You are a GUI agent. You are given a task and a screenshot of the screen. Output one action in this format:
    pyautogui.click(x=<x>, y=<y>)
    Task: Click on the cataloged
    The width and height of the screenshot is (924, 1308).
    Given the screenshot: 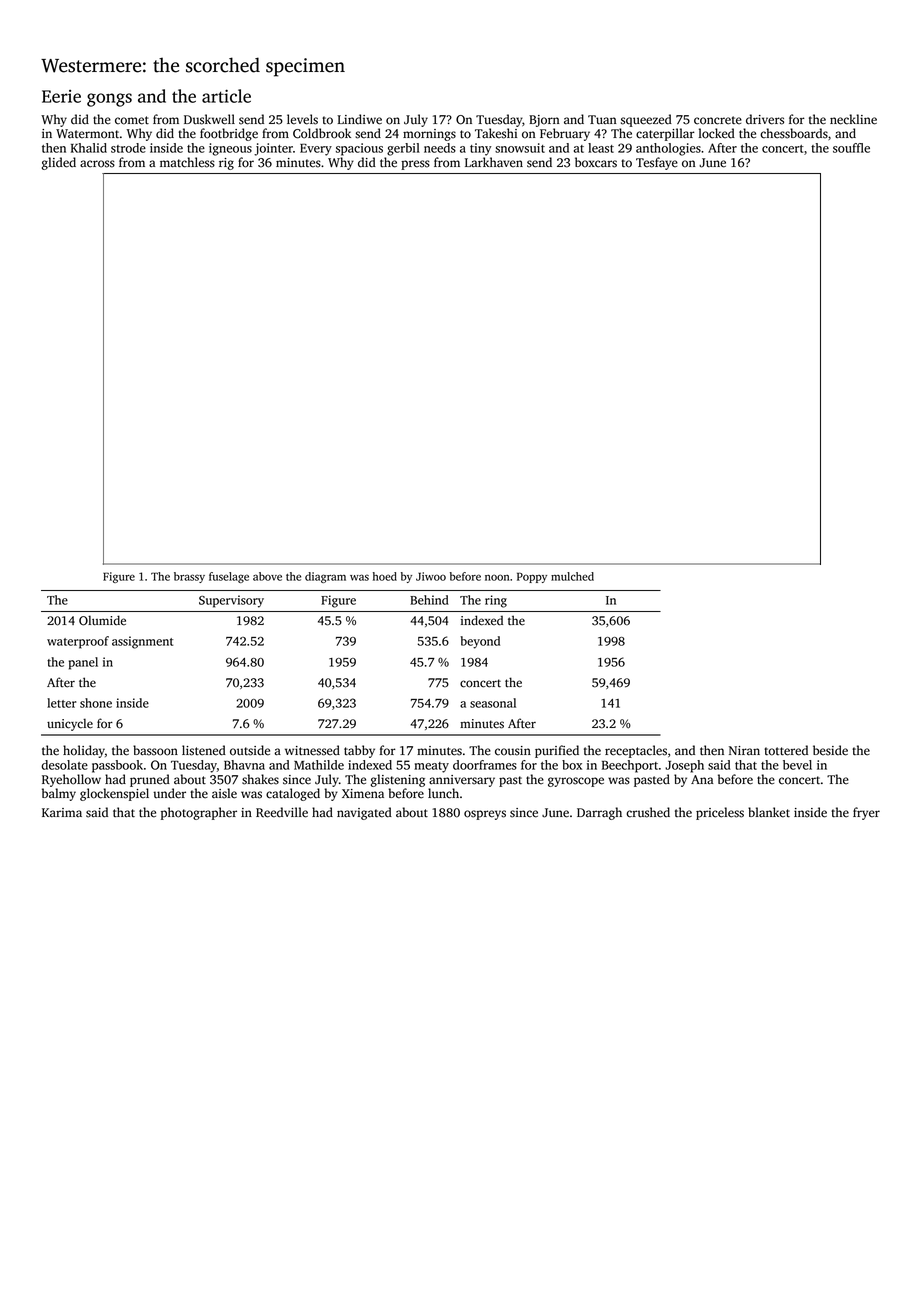 What is the action you would take?
    pyautogui.click(x=293, y=794)
